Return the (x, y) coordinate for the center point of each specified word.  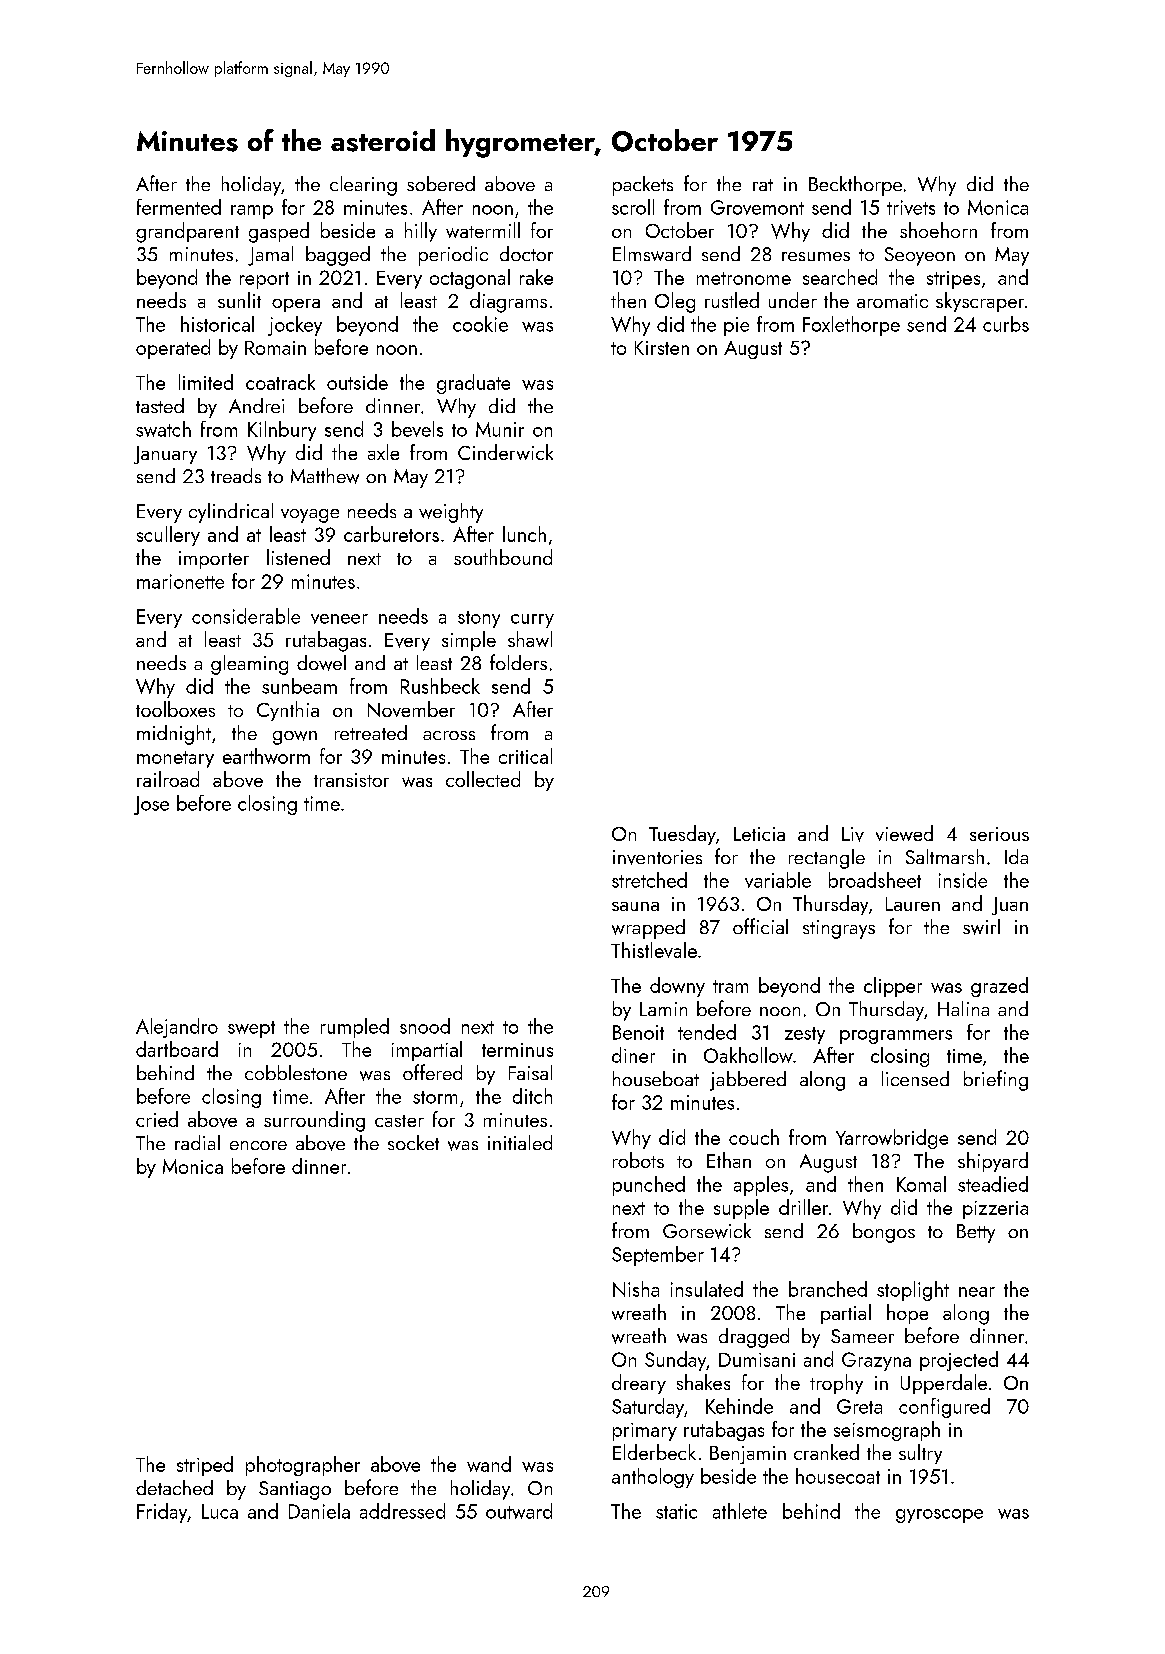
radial (197, 1142)
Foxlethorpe (851, 326)
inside (963, 880)
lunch (524, 534)
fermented (179, 207)
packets (643, 186)
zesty (805, 1035)
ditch (532, 1096)
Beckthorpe (855, 186)
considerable (246, 616)
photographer (303, 1466)
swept (251, 1029)
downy (677, 987)
